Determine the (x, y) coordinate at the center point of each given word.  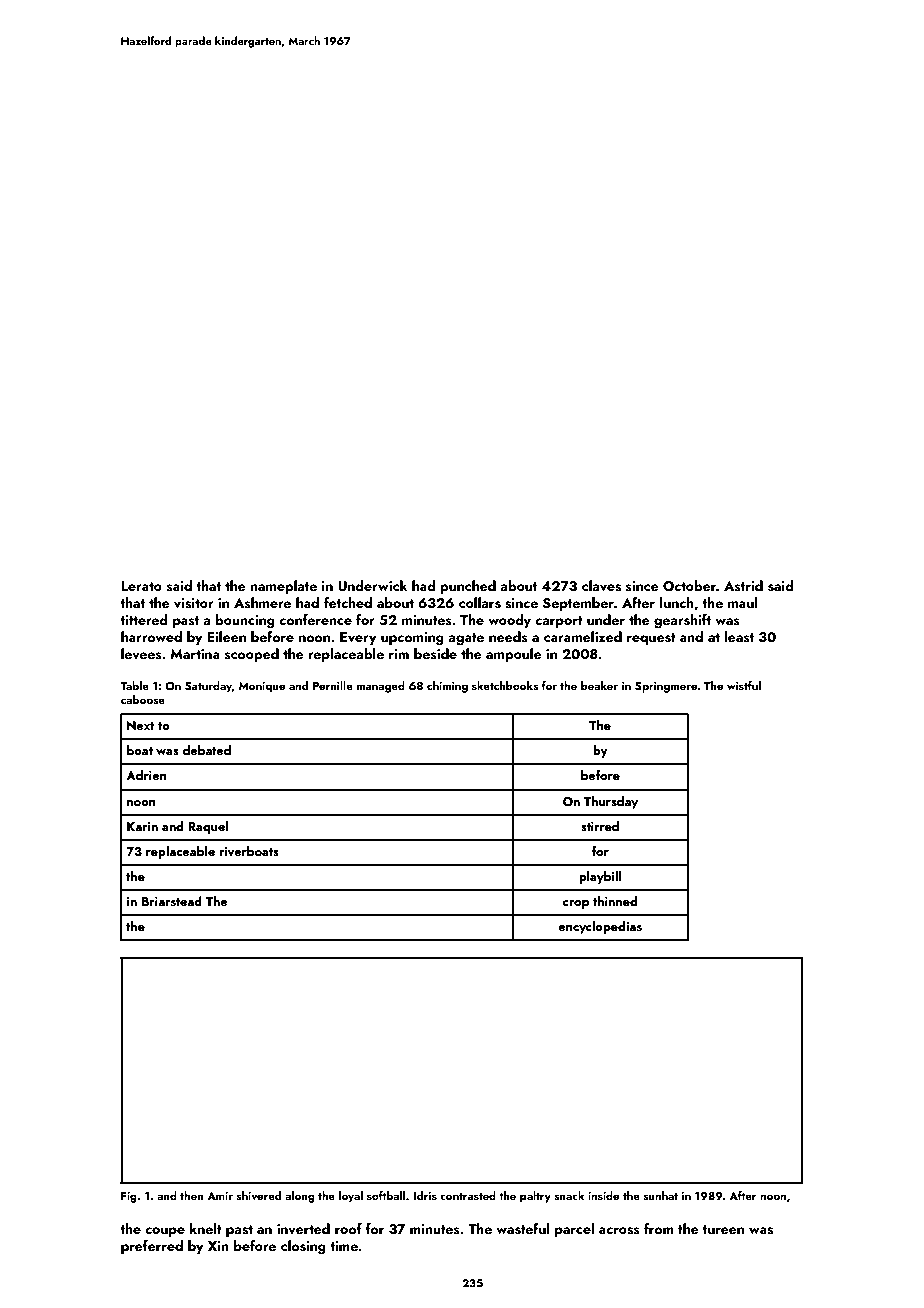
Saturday (208, 687)
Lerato (141, 586)
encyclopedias (600, 927)
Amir (220, 1196)
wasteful (523, 1229)
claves (601, 586)
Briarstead (172, 901)
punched (468, 587)
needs (508, 637)
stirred (600, 826)
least (739, 637)
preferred (152, 1247)
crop (576, 904)
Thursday (611, 802)
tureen (723, 1229)
